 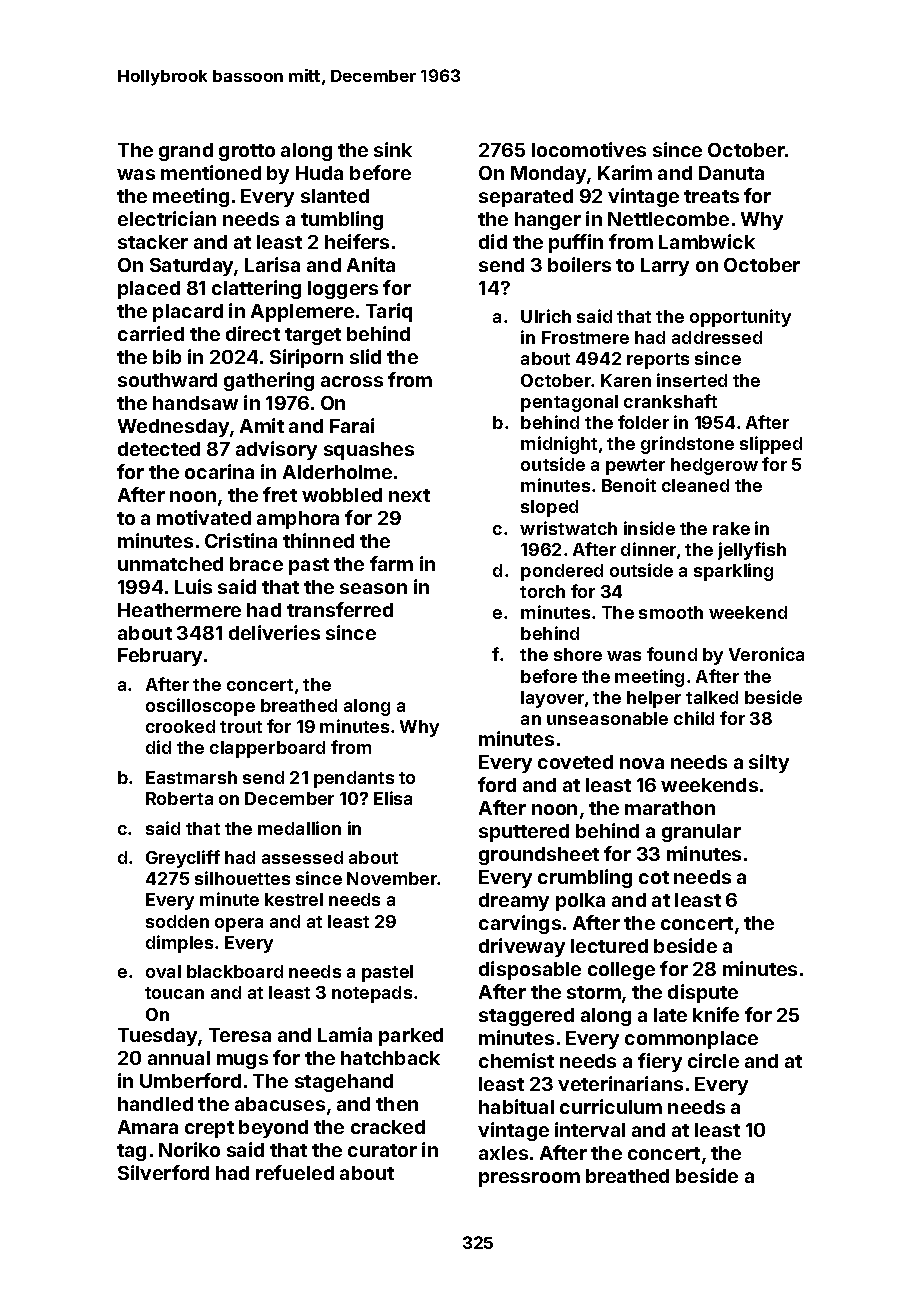 What do you see at coordinates (186, 152) in the document?
I see `grand` at bounding box center [186, 152].
